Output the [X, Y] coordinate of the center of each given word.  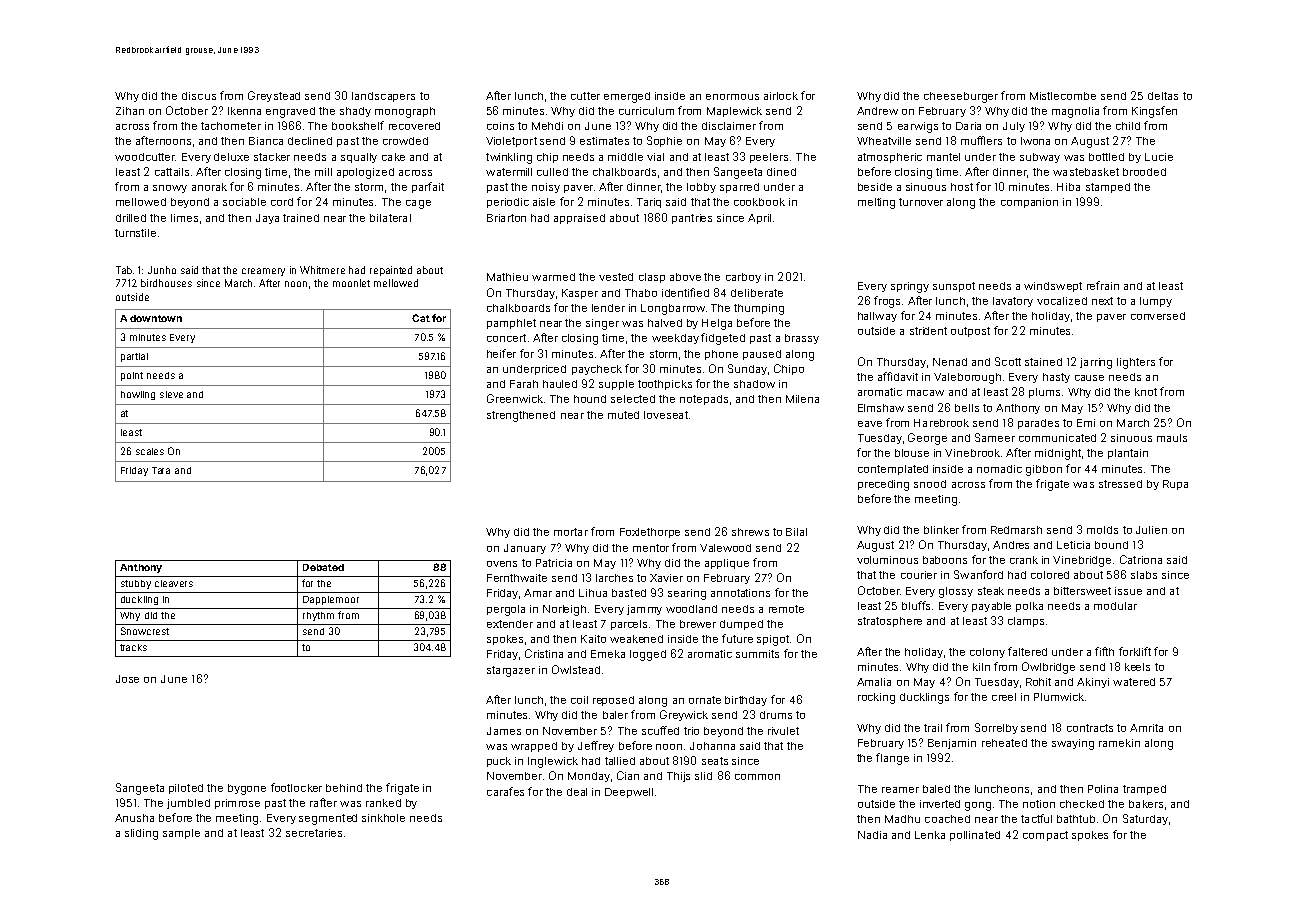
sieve [171, 394]
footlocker [296, 787]
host [962, 187]
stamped [1108, 188]
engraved [290, 112]
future [737, 638]
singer [602, 324]
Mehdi [547, 126]
